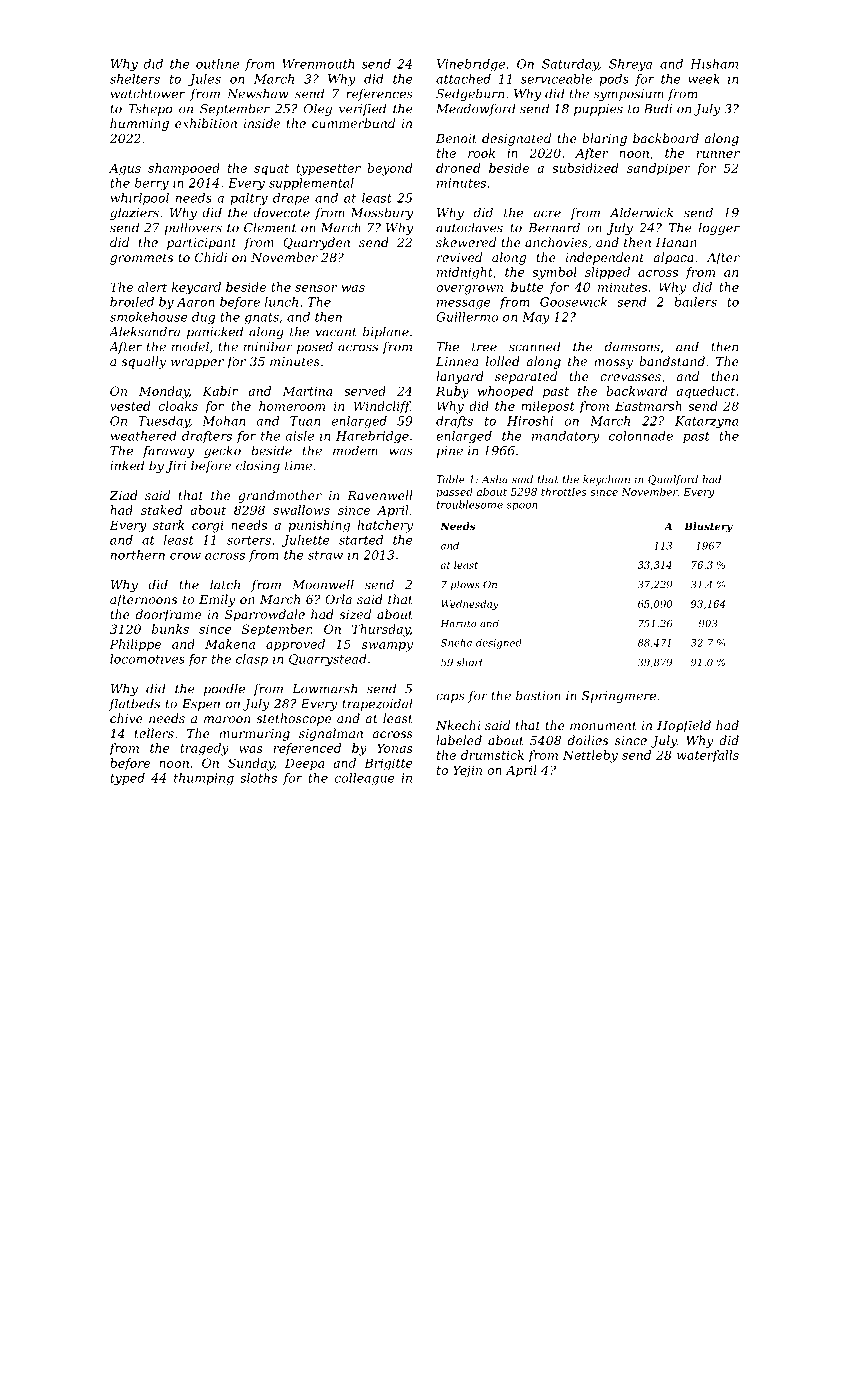  What do you see at coordinates (459, 740) in the document?
I see `labeled` at bounding box center [459, 740].
